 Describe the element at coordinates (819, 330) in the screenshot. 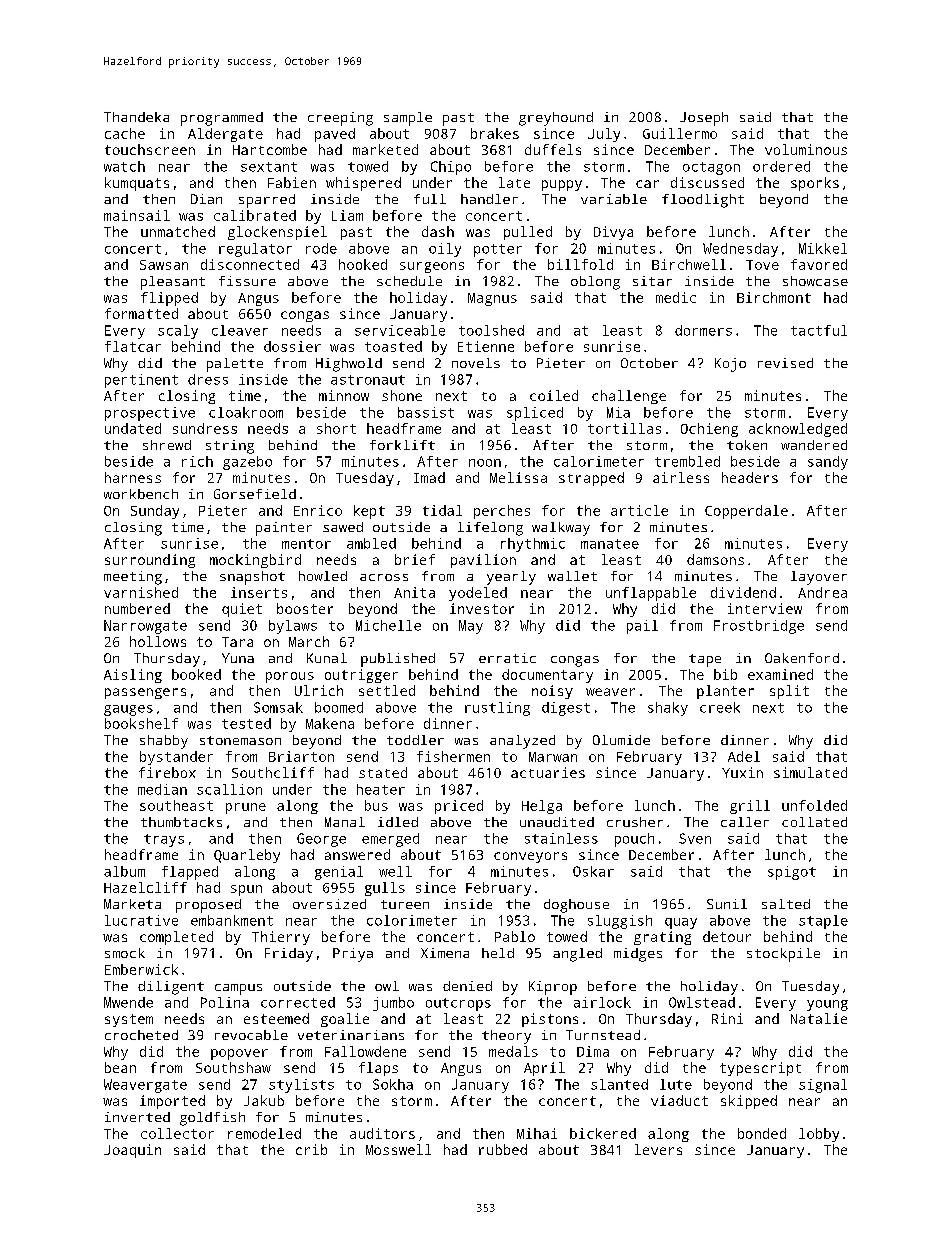

I see `tactful` at that location.
